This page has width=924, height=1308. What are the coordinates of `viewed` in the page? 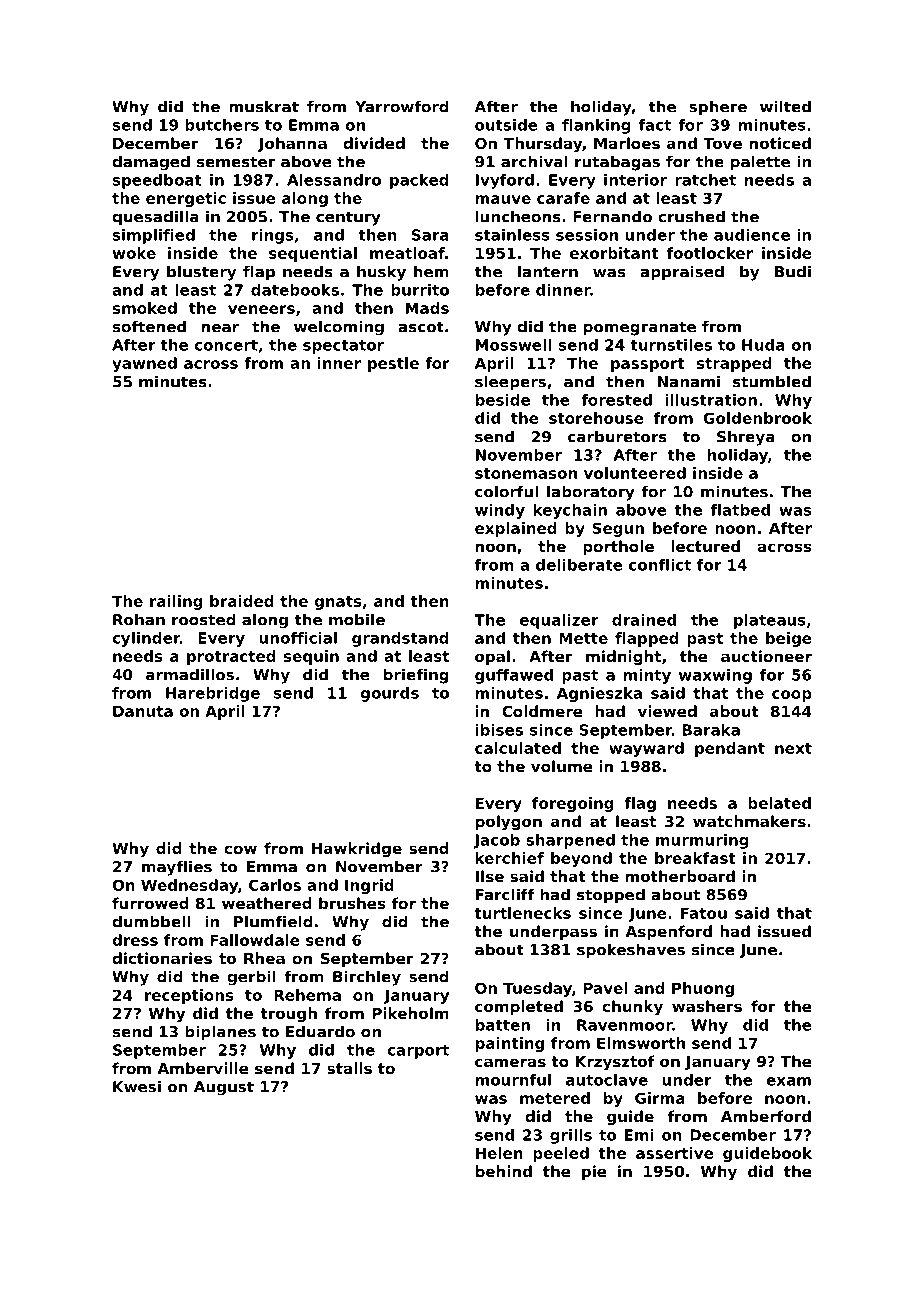 It's located at (667, 711).
